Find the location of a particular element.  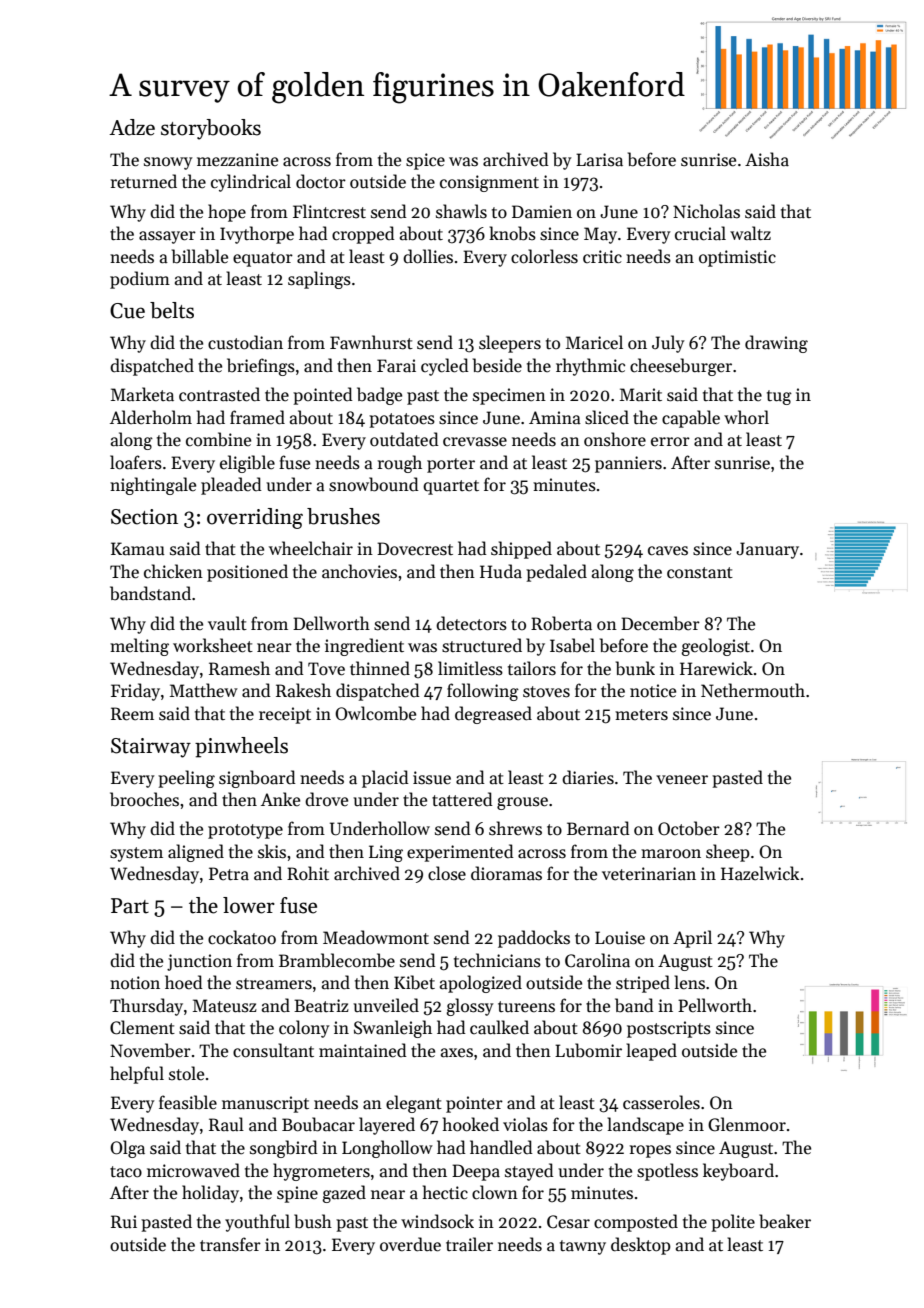

loafers is located at coordinates (136, 462).
